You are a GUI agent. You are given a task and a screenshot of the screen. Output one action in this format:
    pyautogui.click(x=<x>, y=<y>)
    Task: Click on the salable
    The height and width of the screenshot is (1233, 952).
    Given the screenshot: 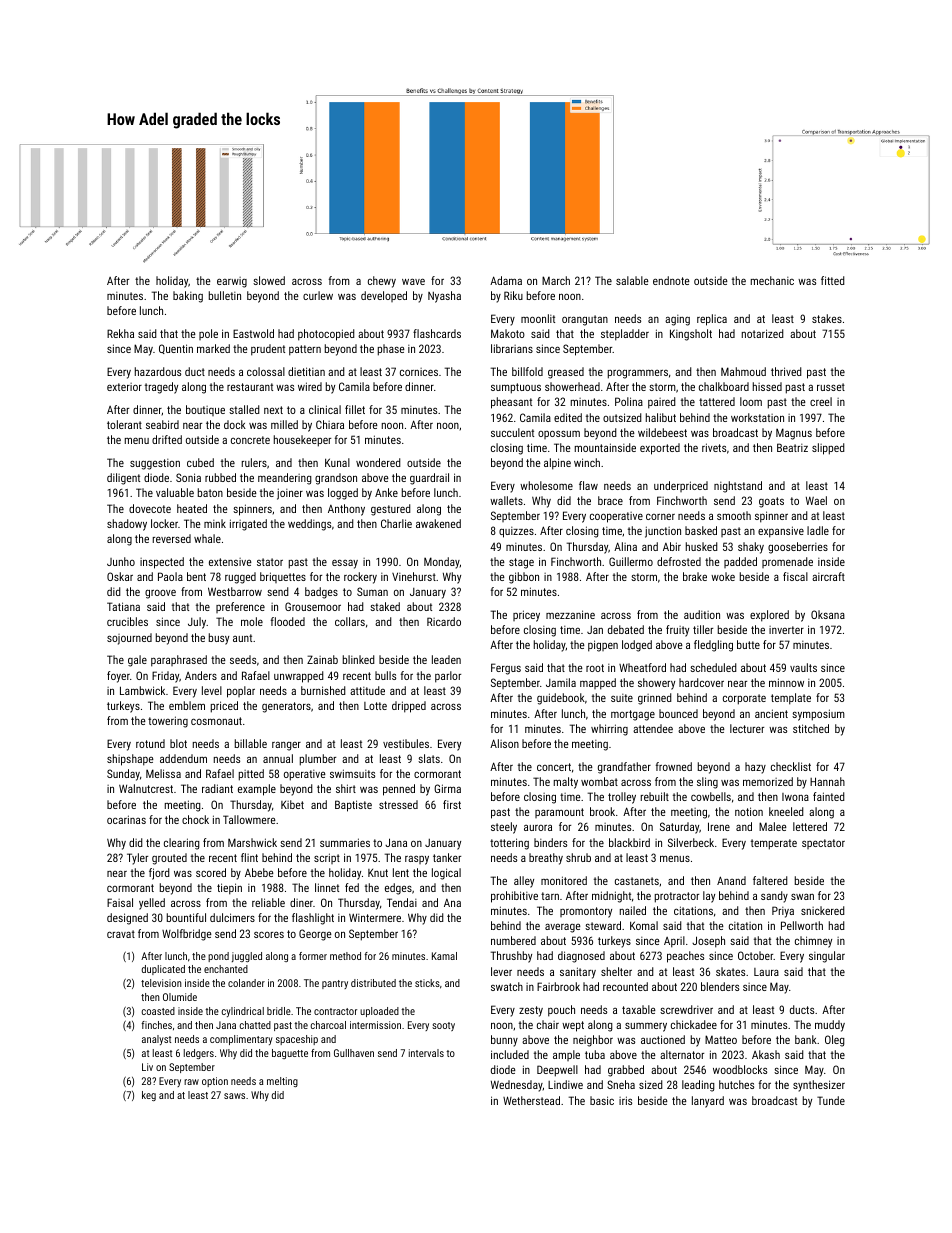 What is the action you would take?
    pyautogui.click(x=632, y=280)
